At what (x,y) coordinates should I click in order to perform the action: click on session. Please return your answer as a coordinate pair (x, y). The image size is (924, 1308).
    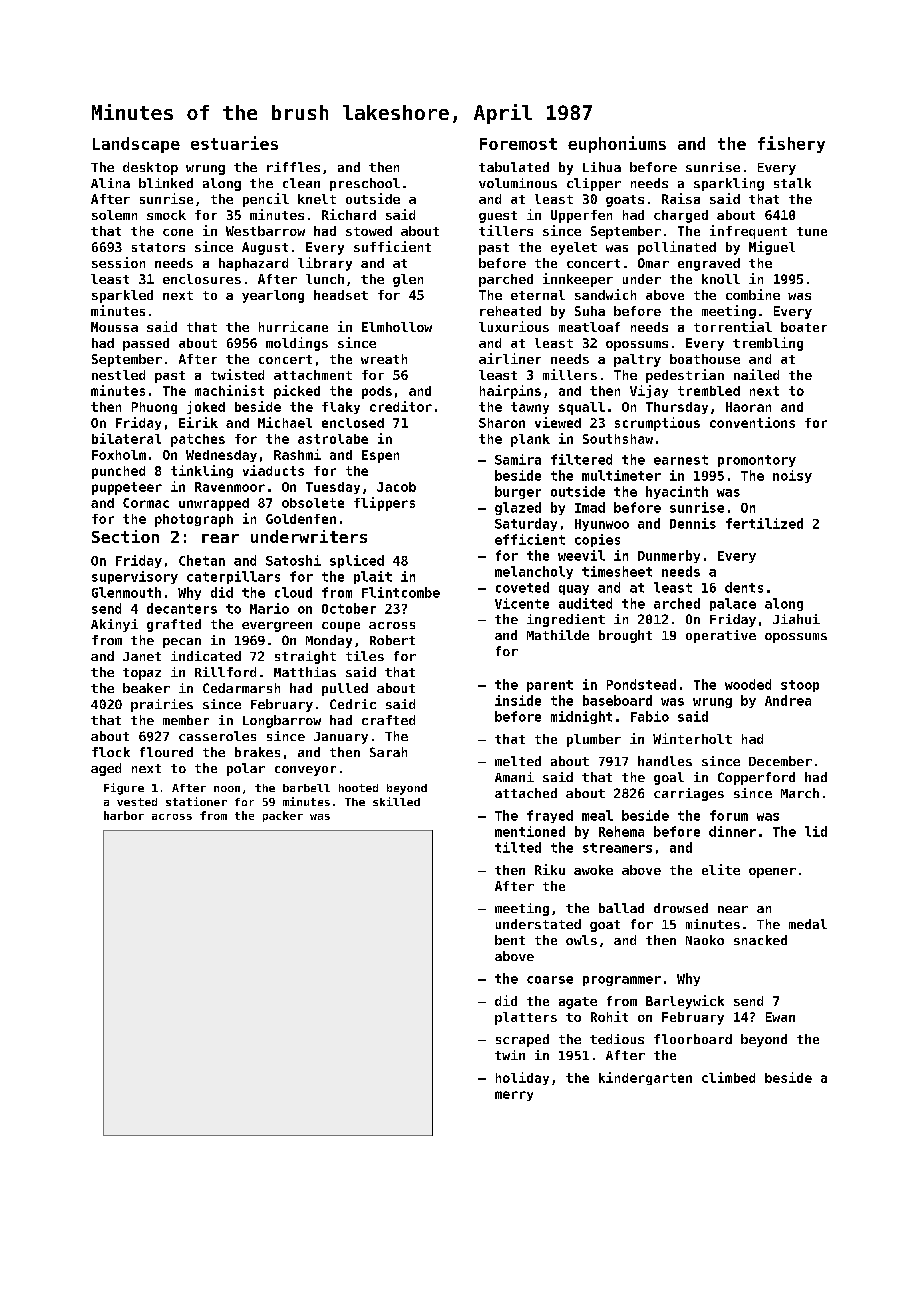
    Looking at the image, I should click on (118, 262).
